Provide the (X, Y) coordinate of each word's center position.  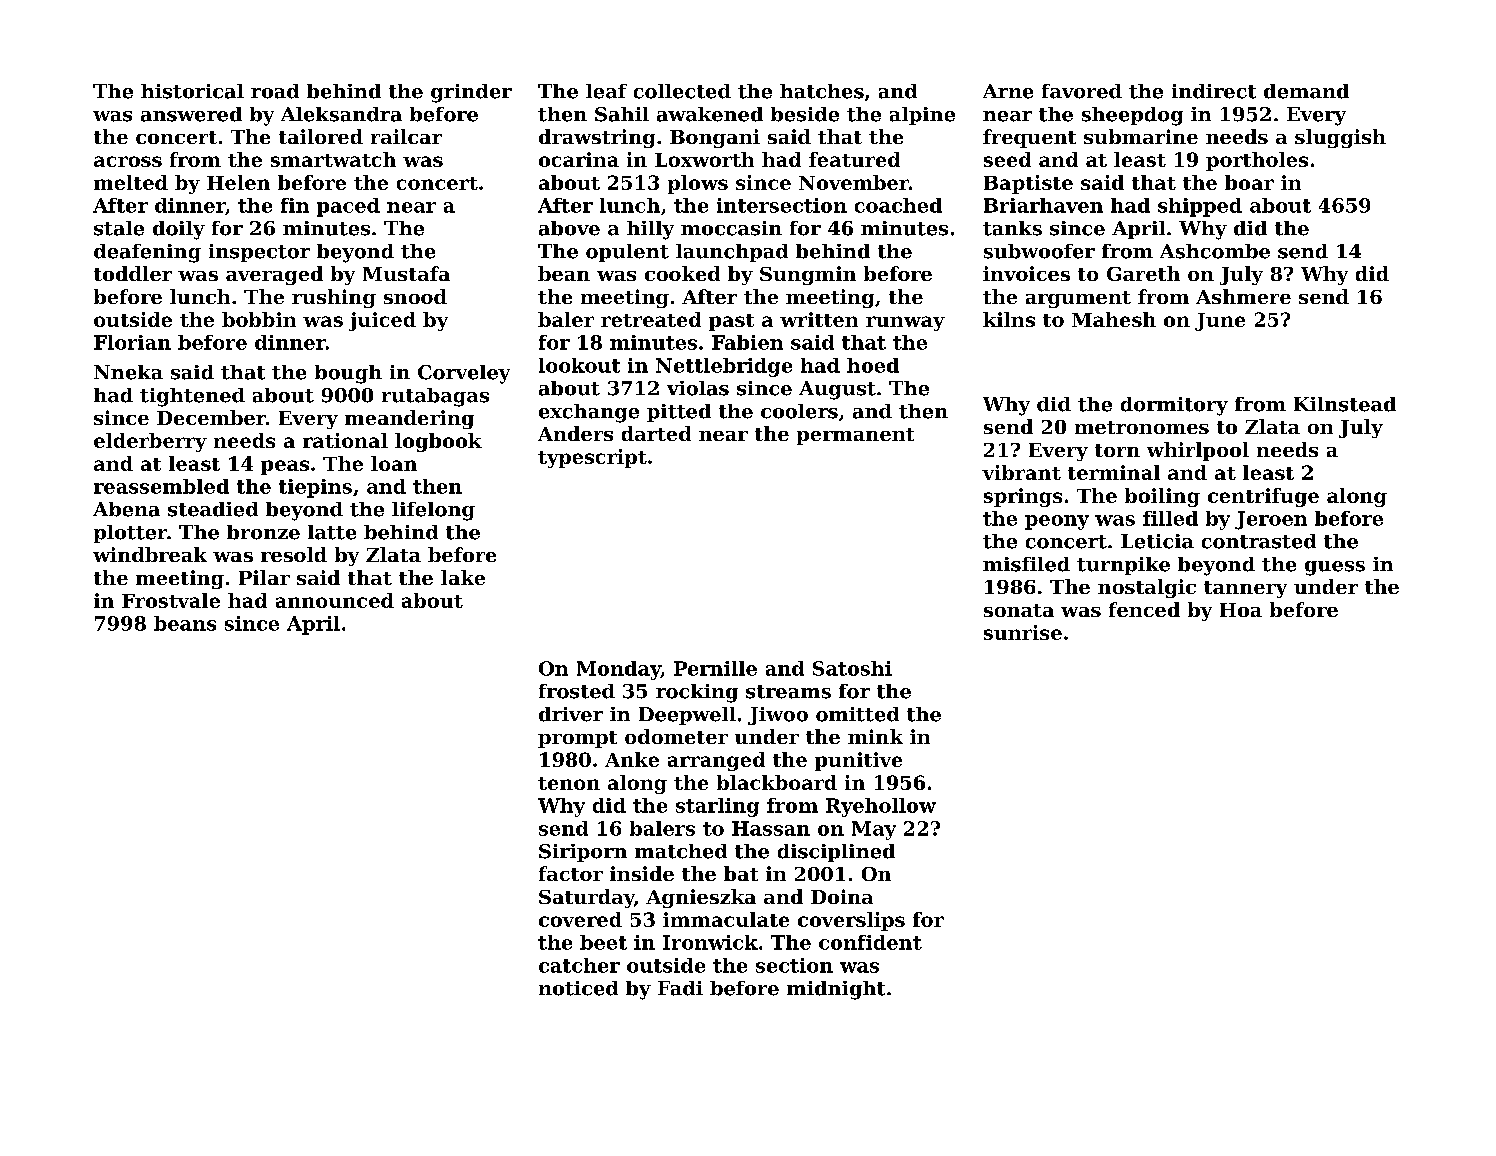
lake (463, 577)
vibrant (1021, 472)
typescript (592, 458)
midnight (836, 990)
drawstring (597, 138)
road (275, 91)
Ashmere (1243, 296)
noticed (578, 988)
